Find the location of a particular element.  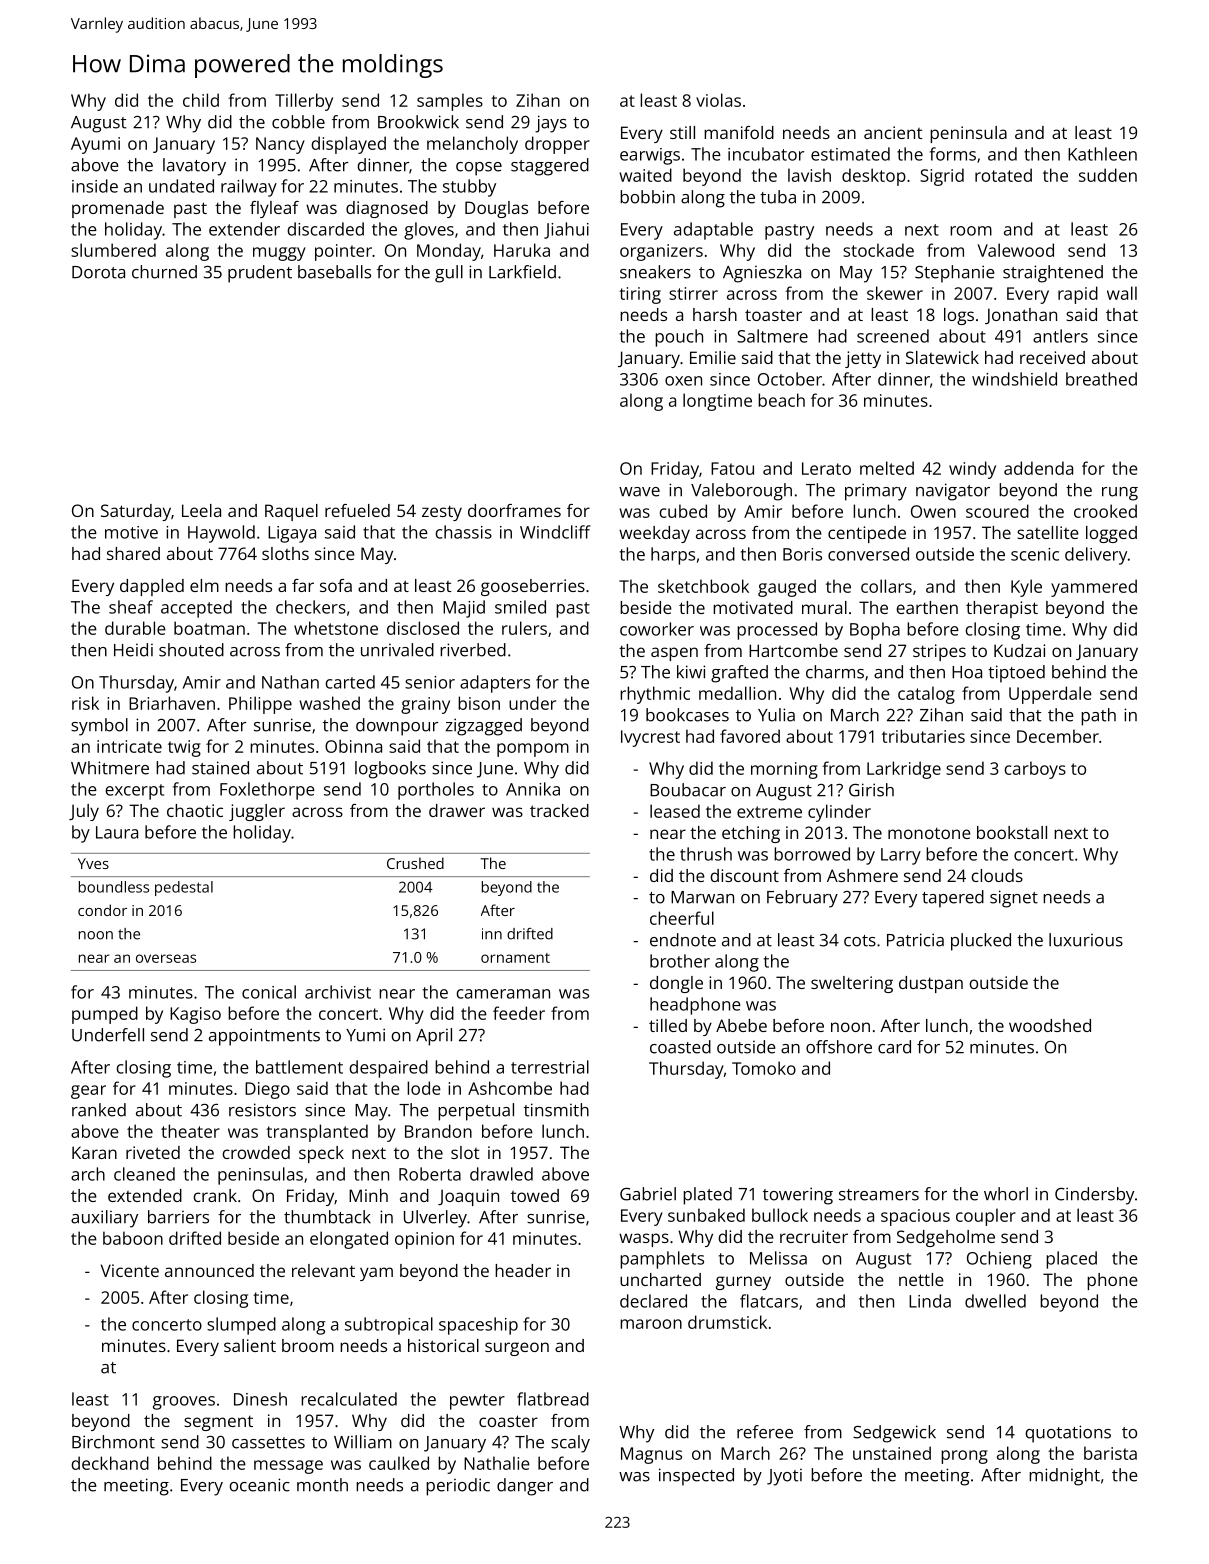

yammered is located at coordinates (1094, 588).
